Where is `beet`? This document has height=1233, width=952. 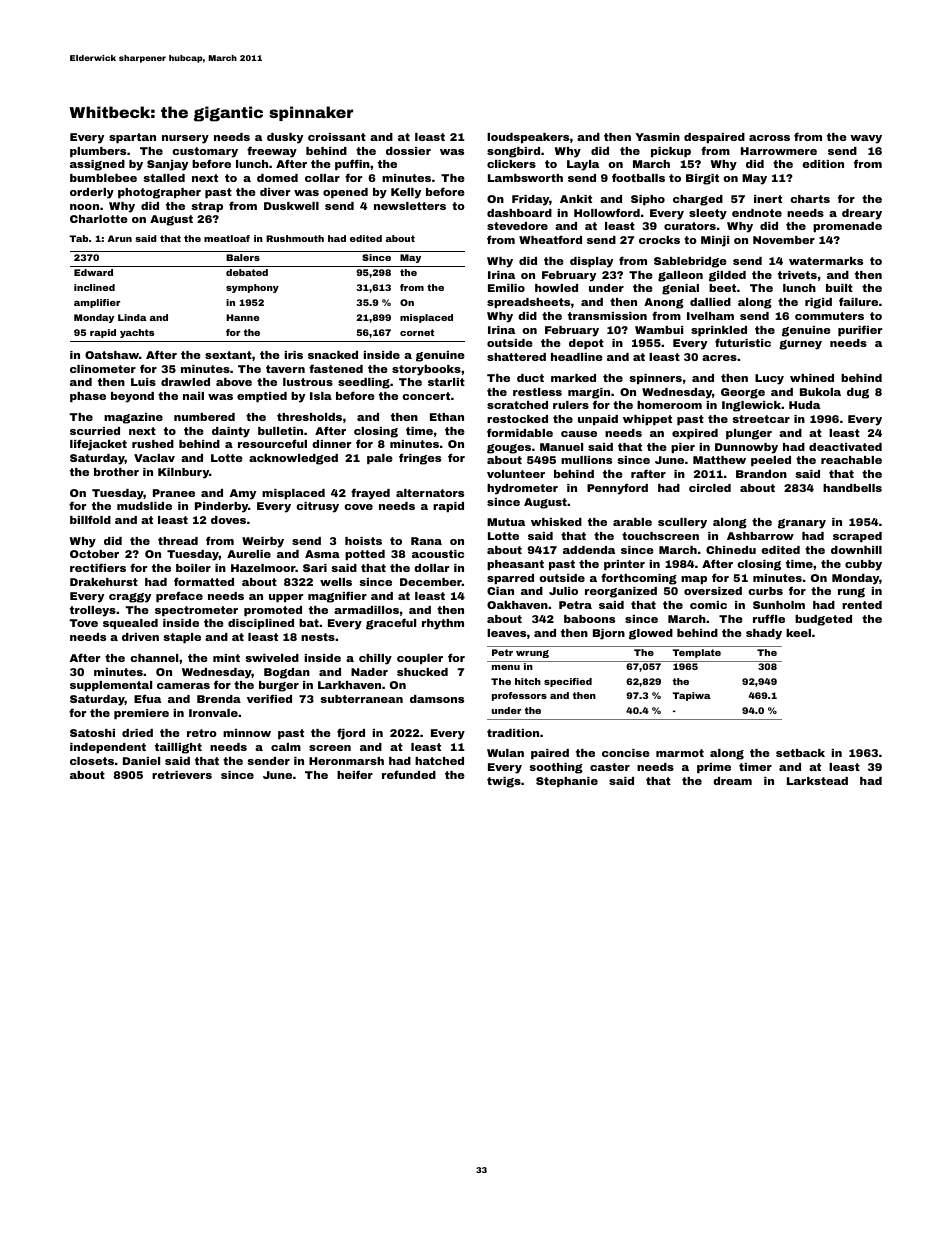 beet is located at coordinates (722, 288).
